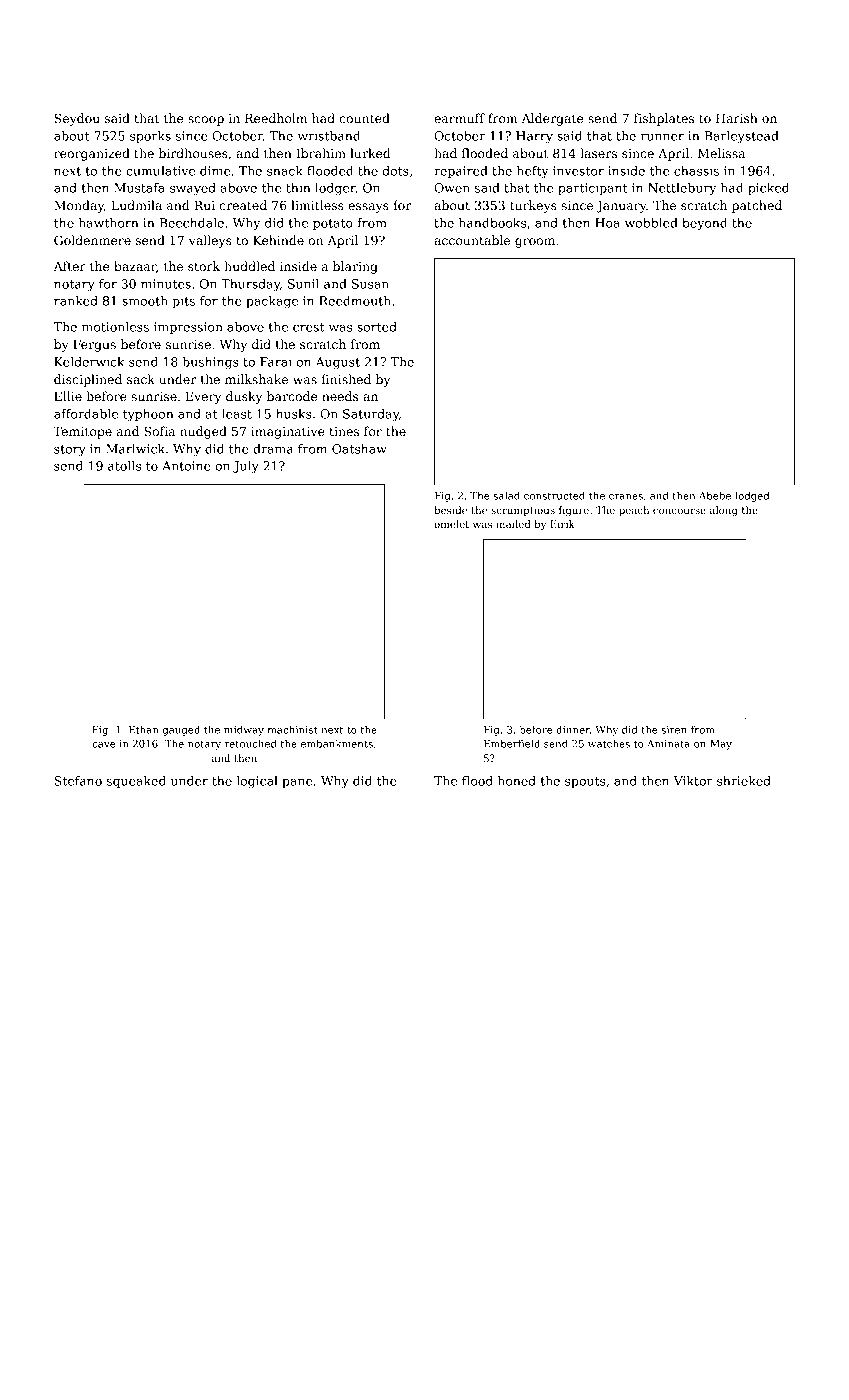 The height and width of the screenshot is (1400, 849). What do you see at coordinates (346, 379) in the screenshot?
I see `finished` at bounding box center [346, 379].
